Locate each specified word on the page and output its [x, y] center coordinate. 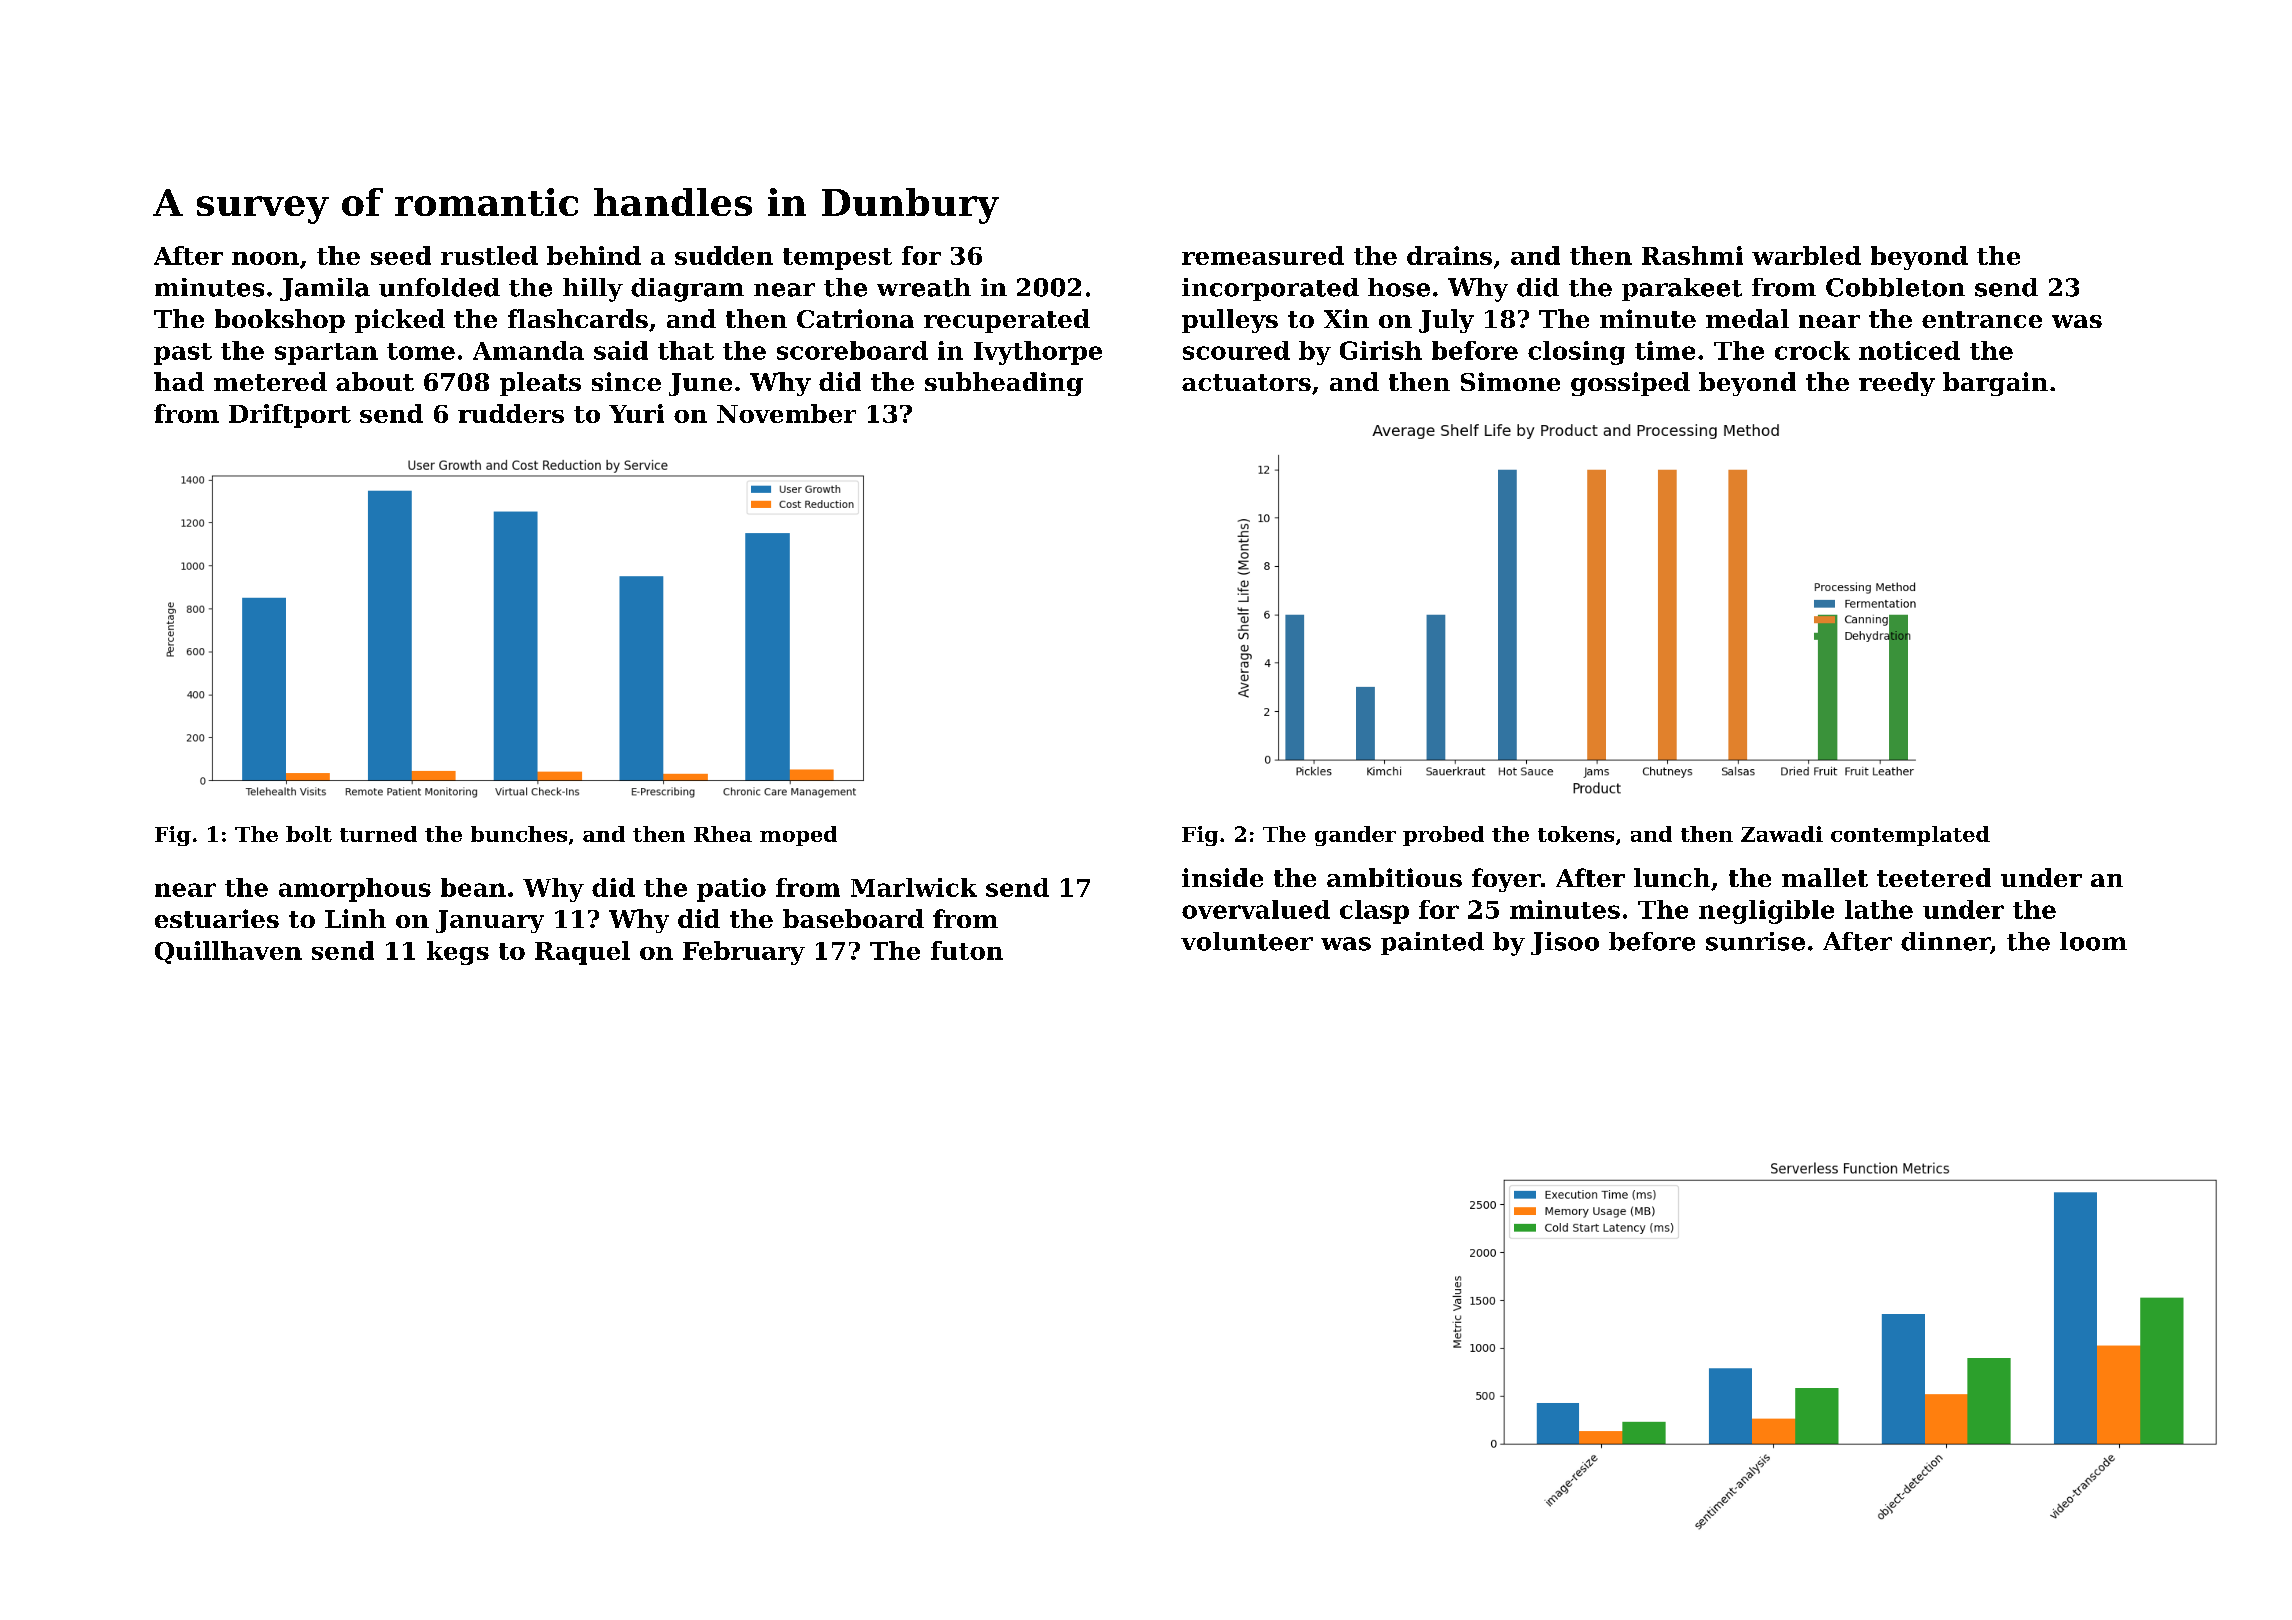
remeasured [1263, 255]
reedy [1897, 384]
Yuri [636, 413]
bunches [519, 834]
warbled [1806, 255]
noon [265, 258]
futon [967, 950]
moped [798, 836]
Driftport [290, 416]
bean [473, 887]
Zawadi [1782, 834]
